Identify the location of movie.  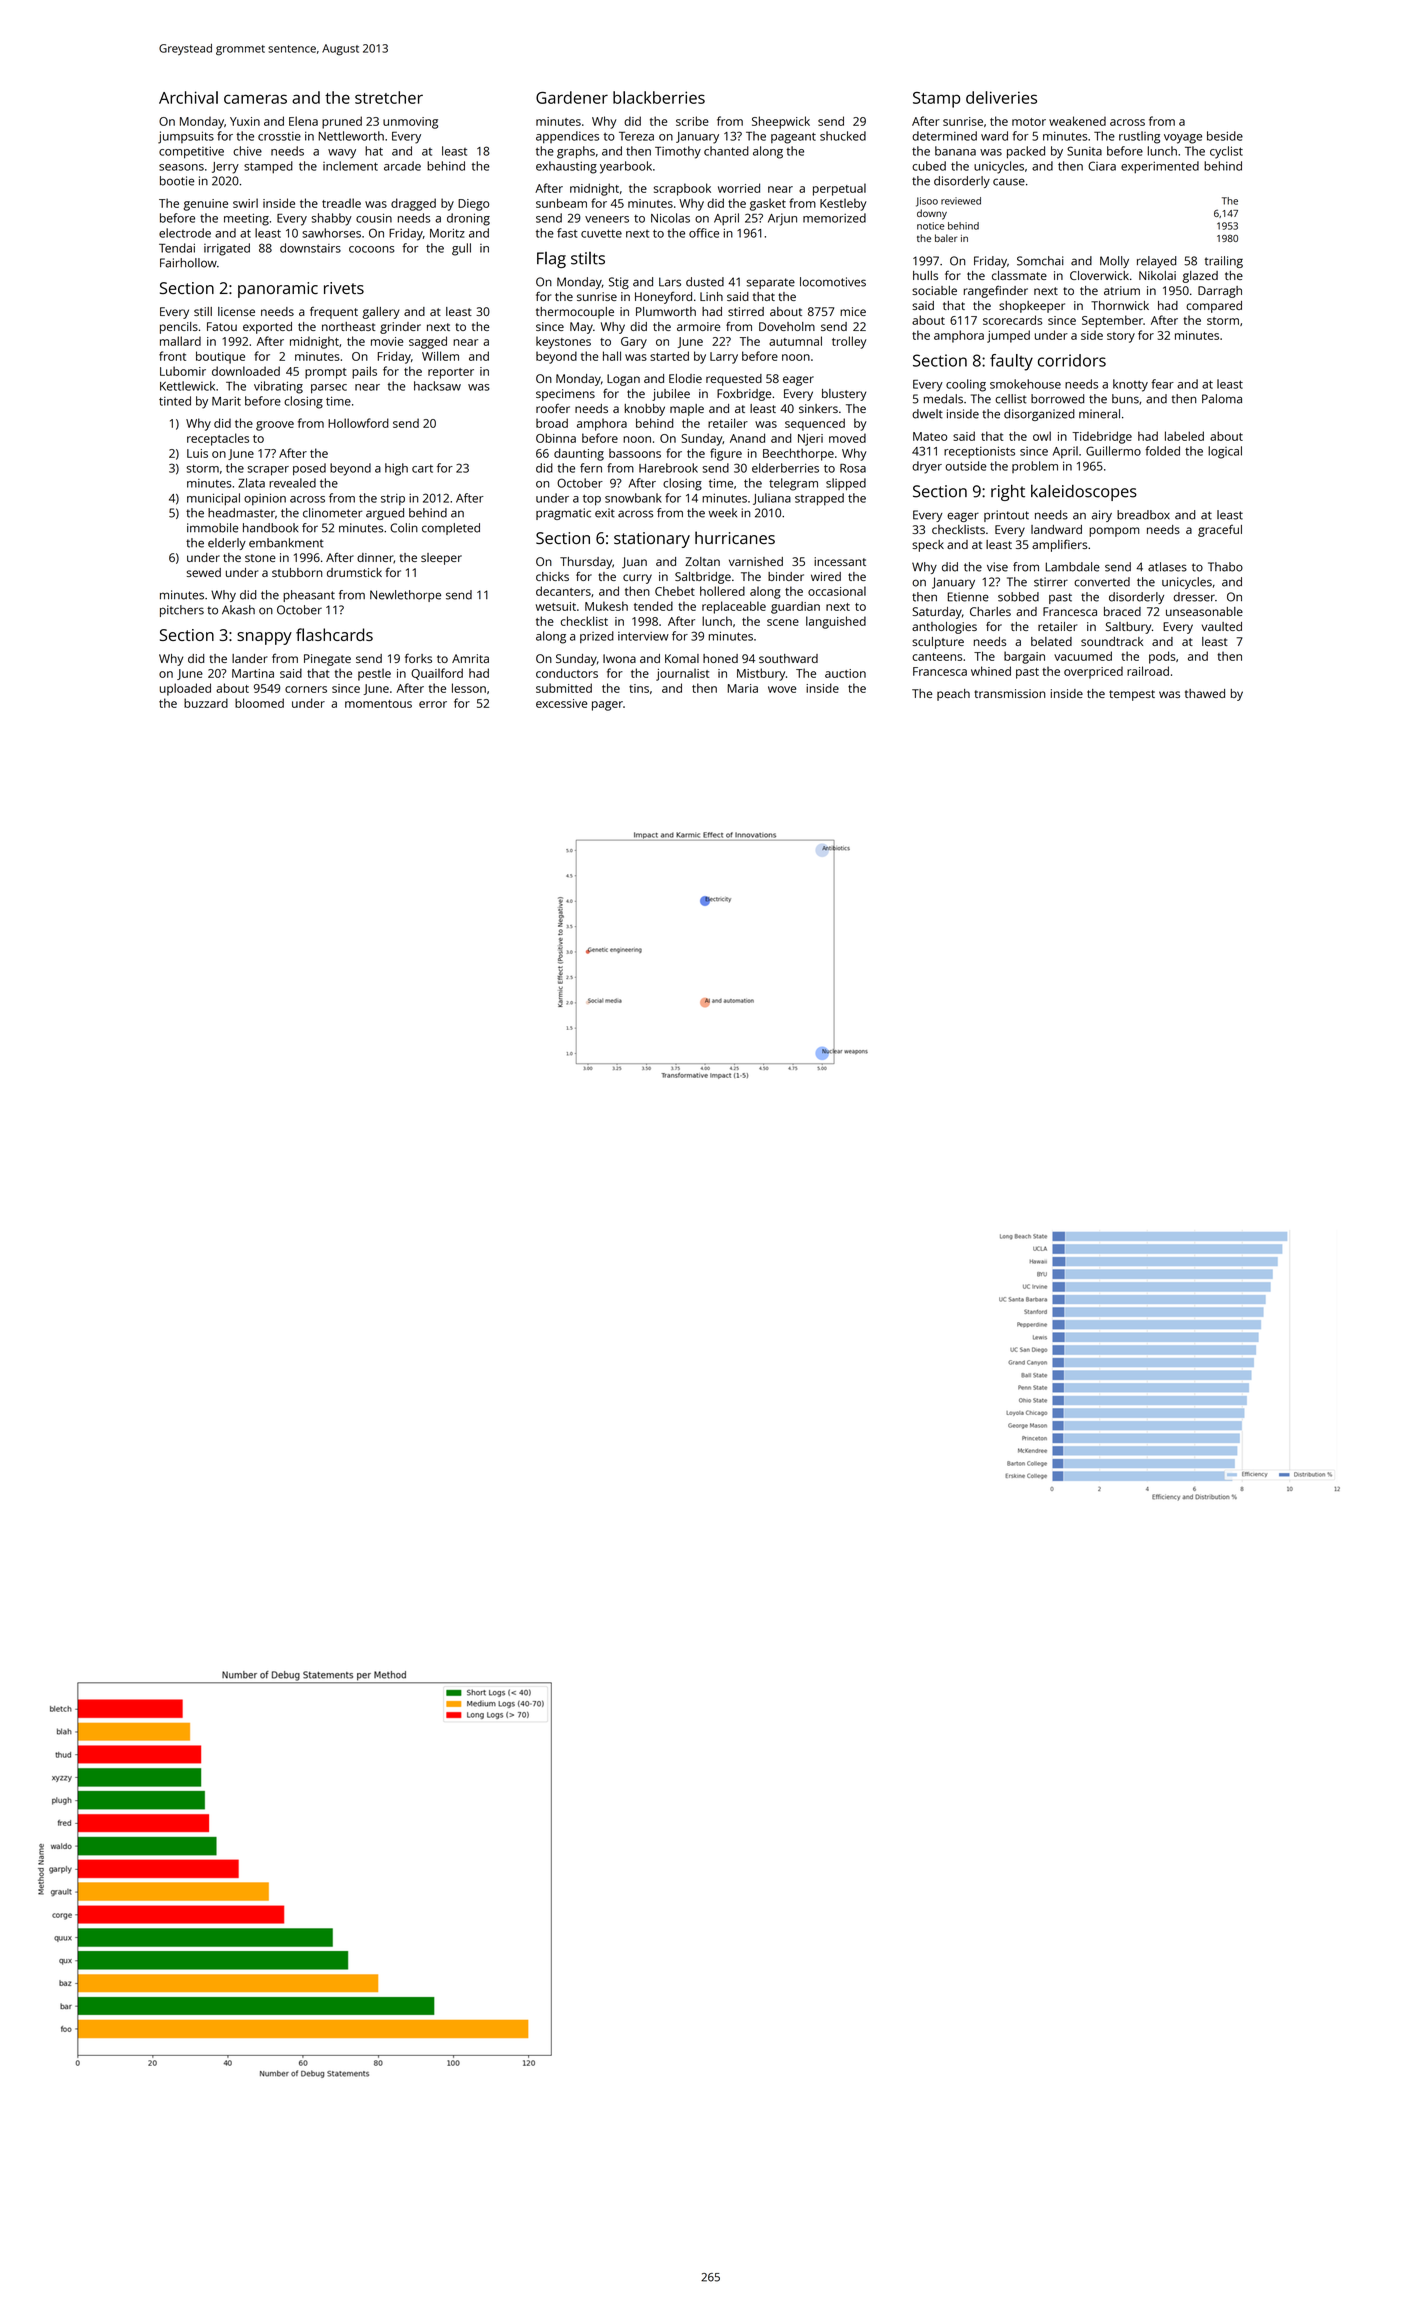
(387, 341).
